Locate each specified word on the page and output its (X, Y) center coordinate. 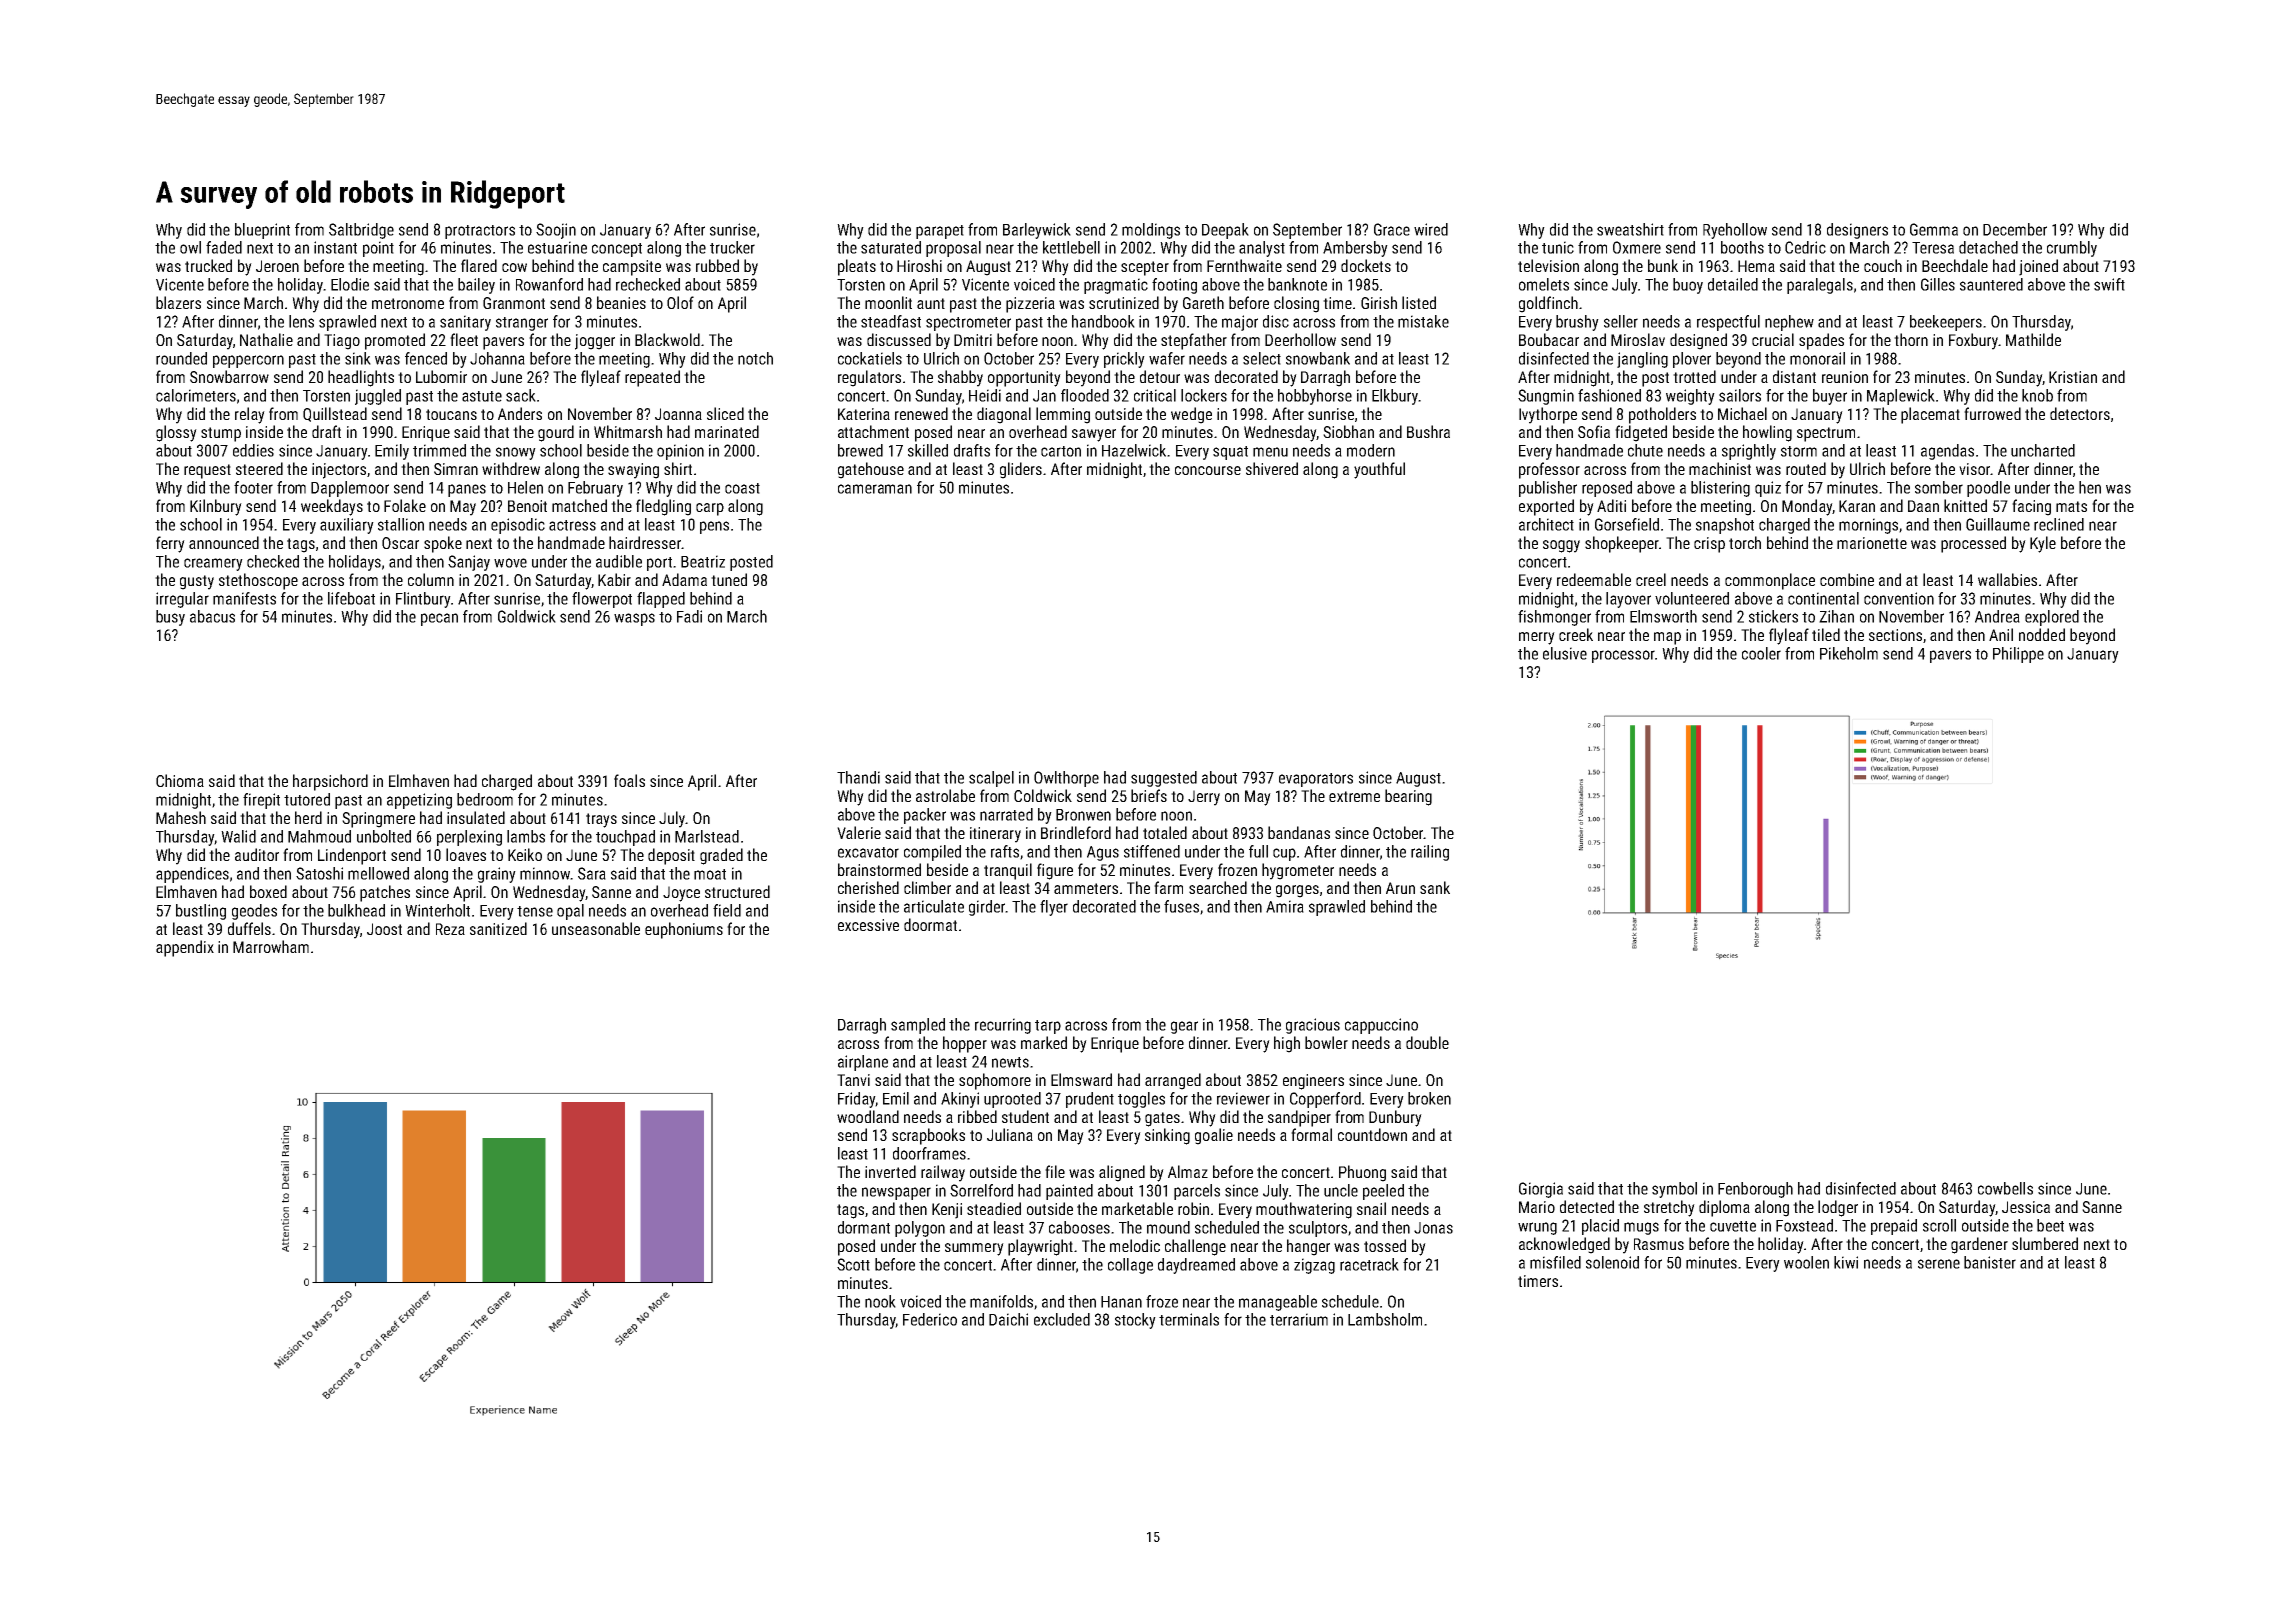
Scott (853, 1264)
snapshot (1725, 526)
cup (1284, 854)
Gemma (1934, 229)
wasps (634, 619)
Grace (1392, 229)
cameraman (875, 489)
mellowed (378, 873)
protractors (480, 232)
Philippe (2018, 655)
